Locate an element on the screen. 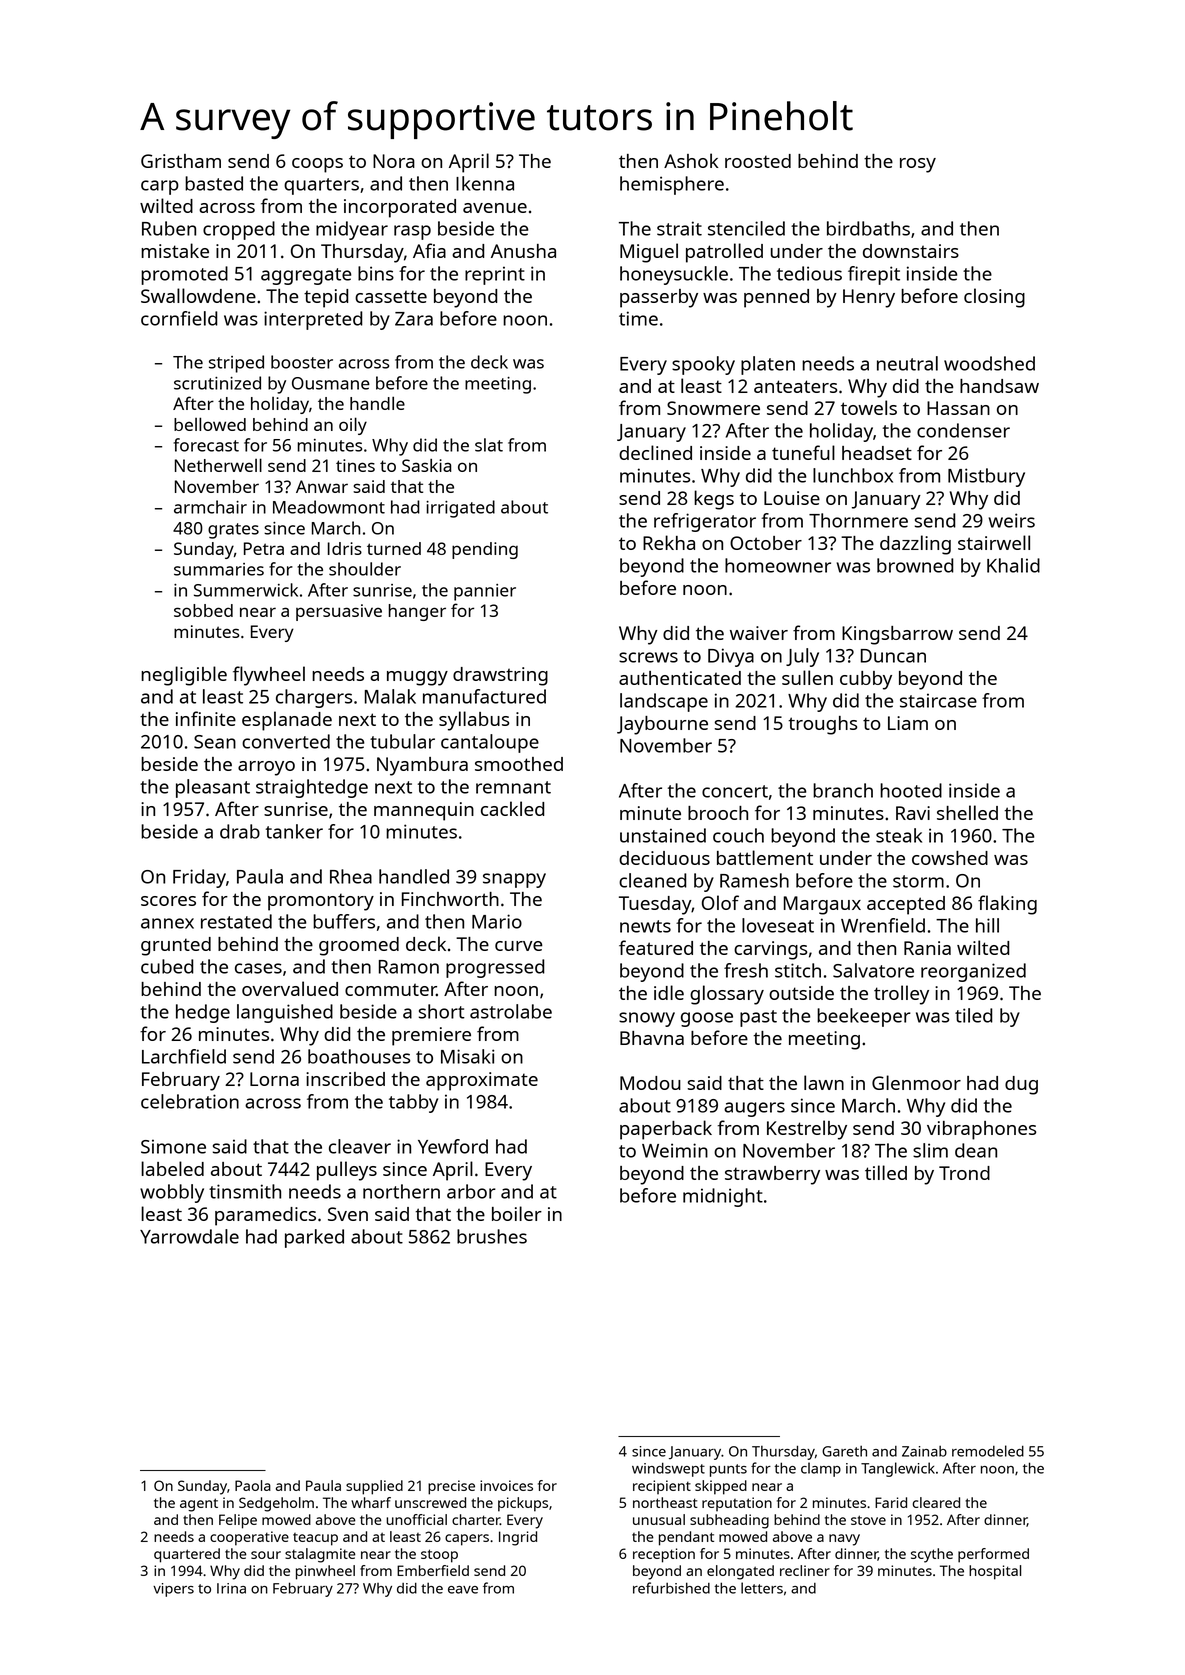  reprint is located at coordinates (495, 275).
